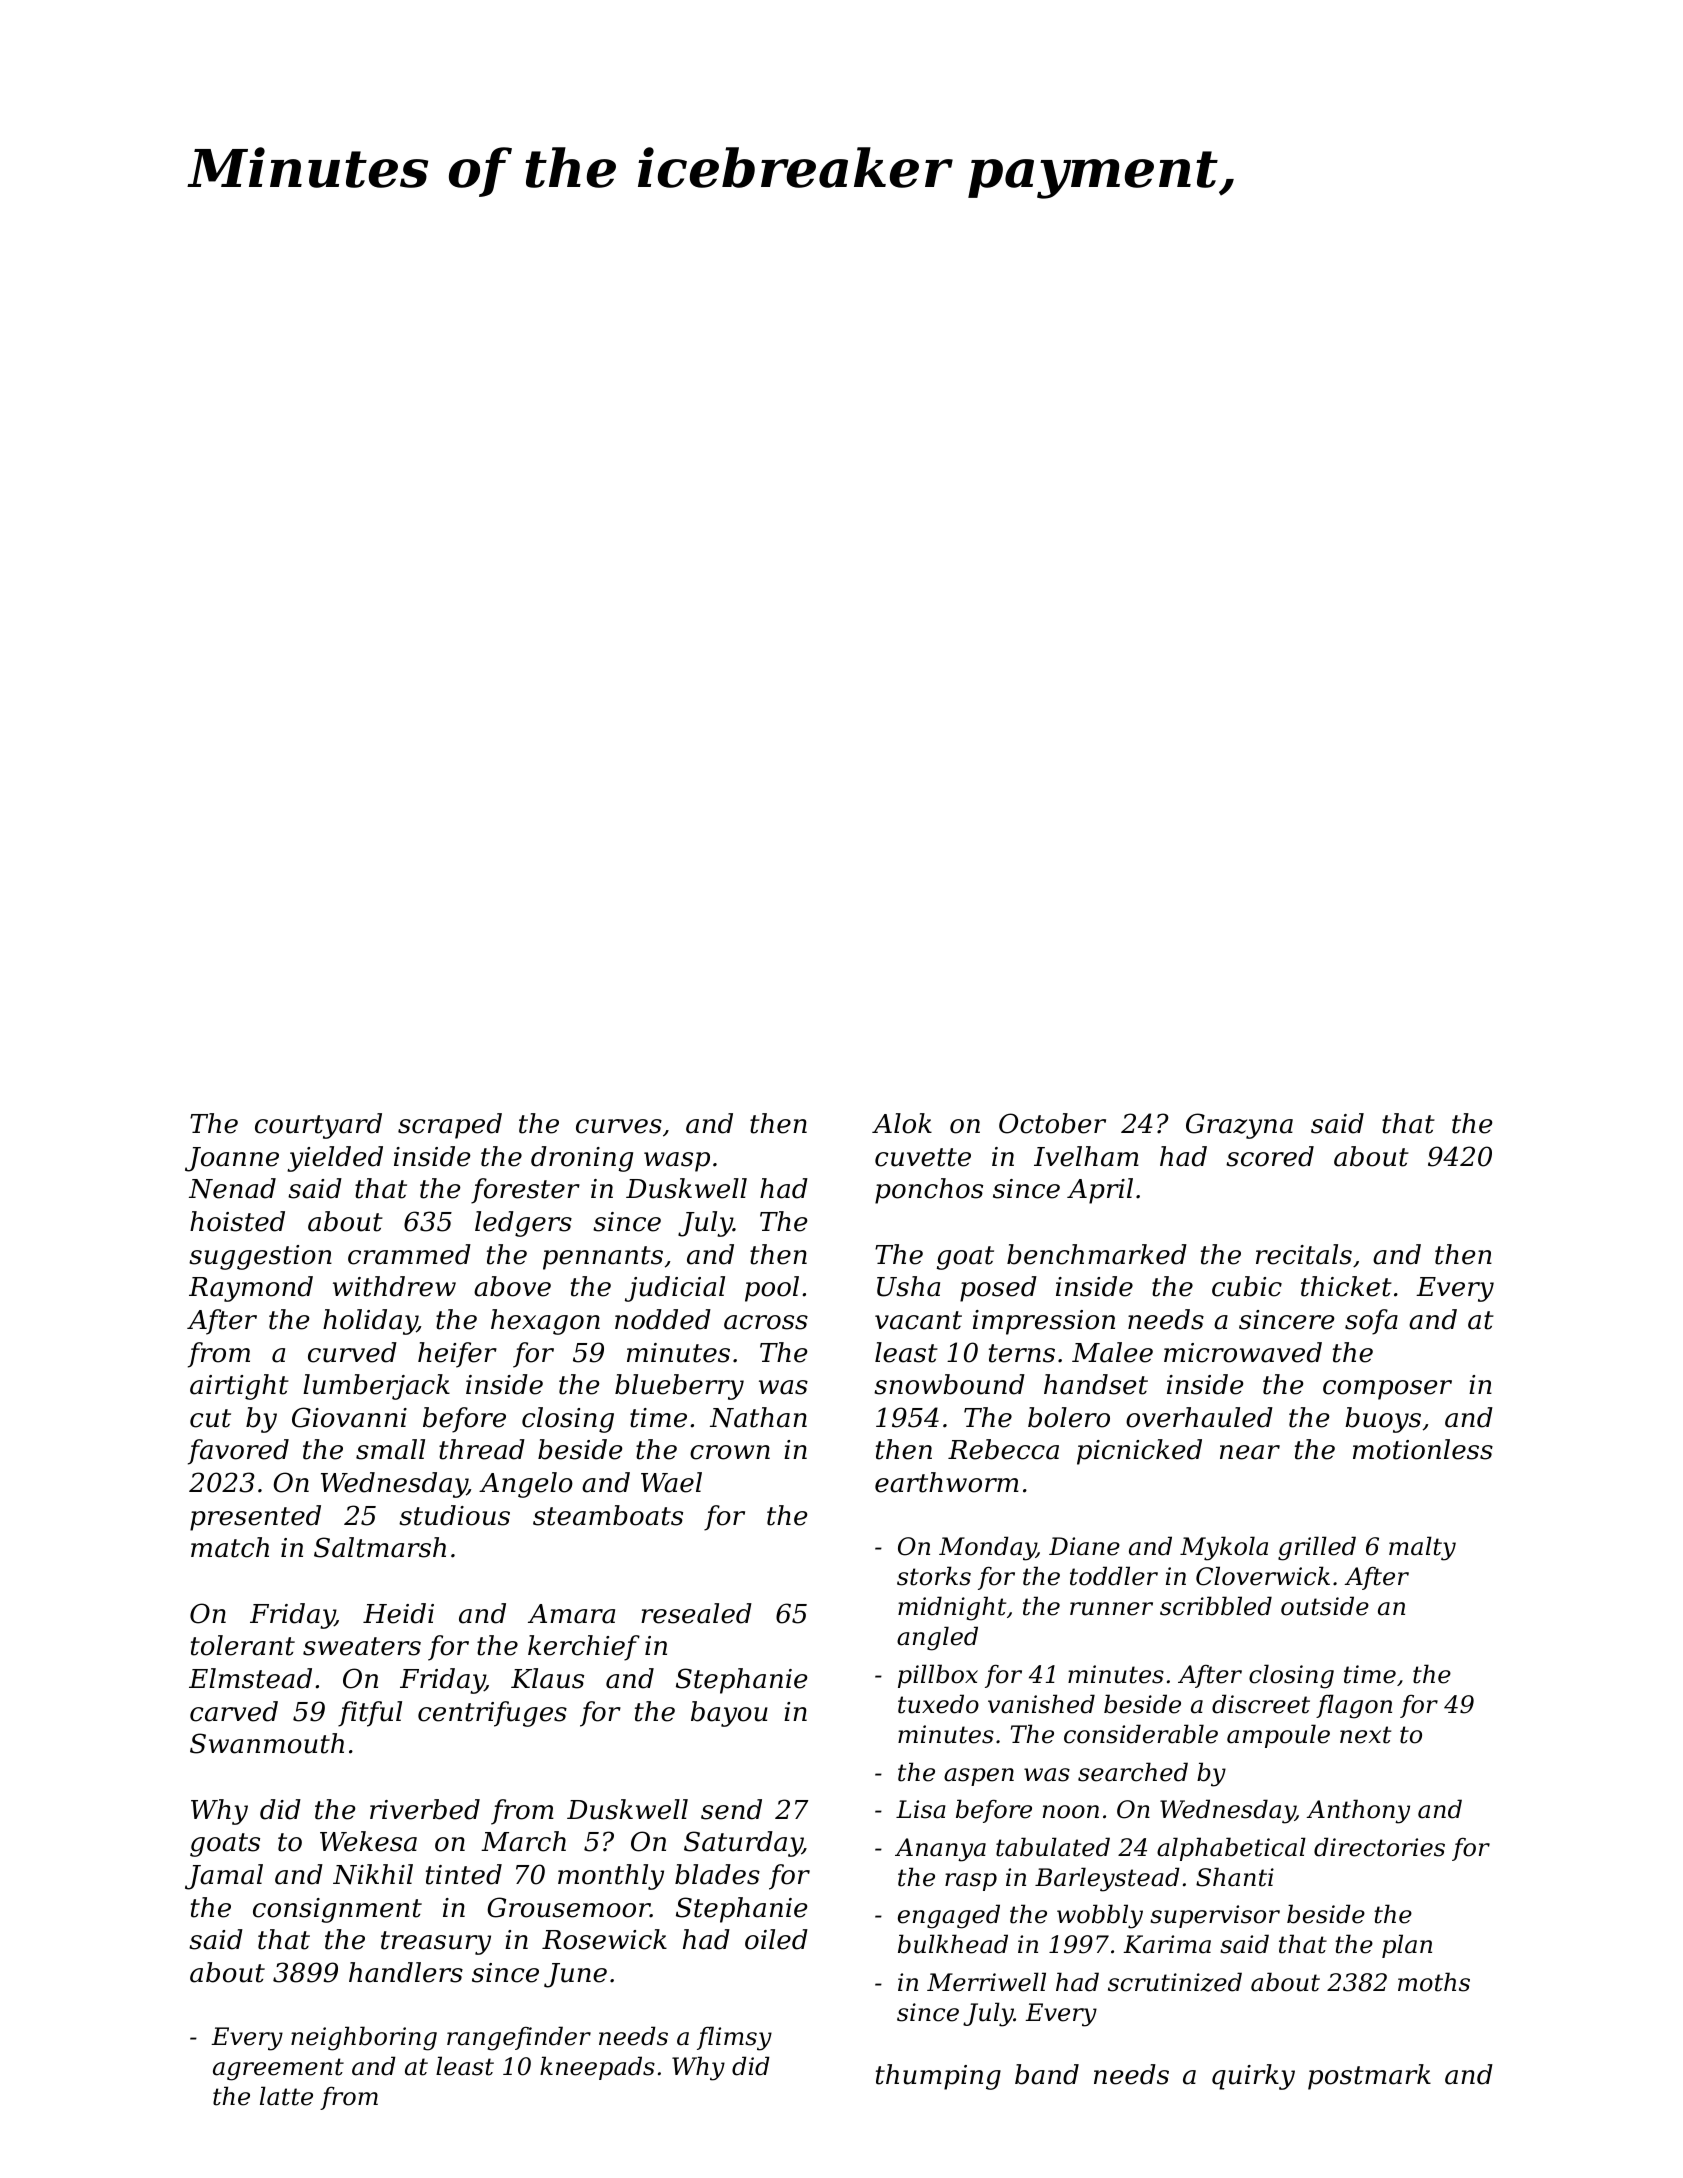  I want to click on Grazyna, so click(1239, 1126).
